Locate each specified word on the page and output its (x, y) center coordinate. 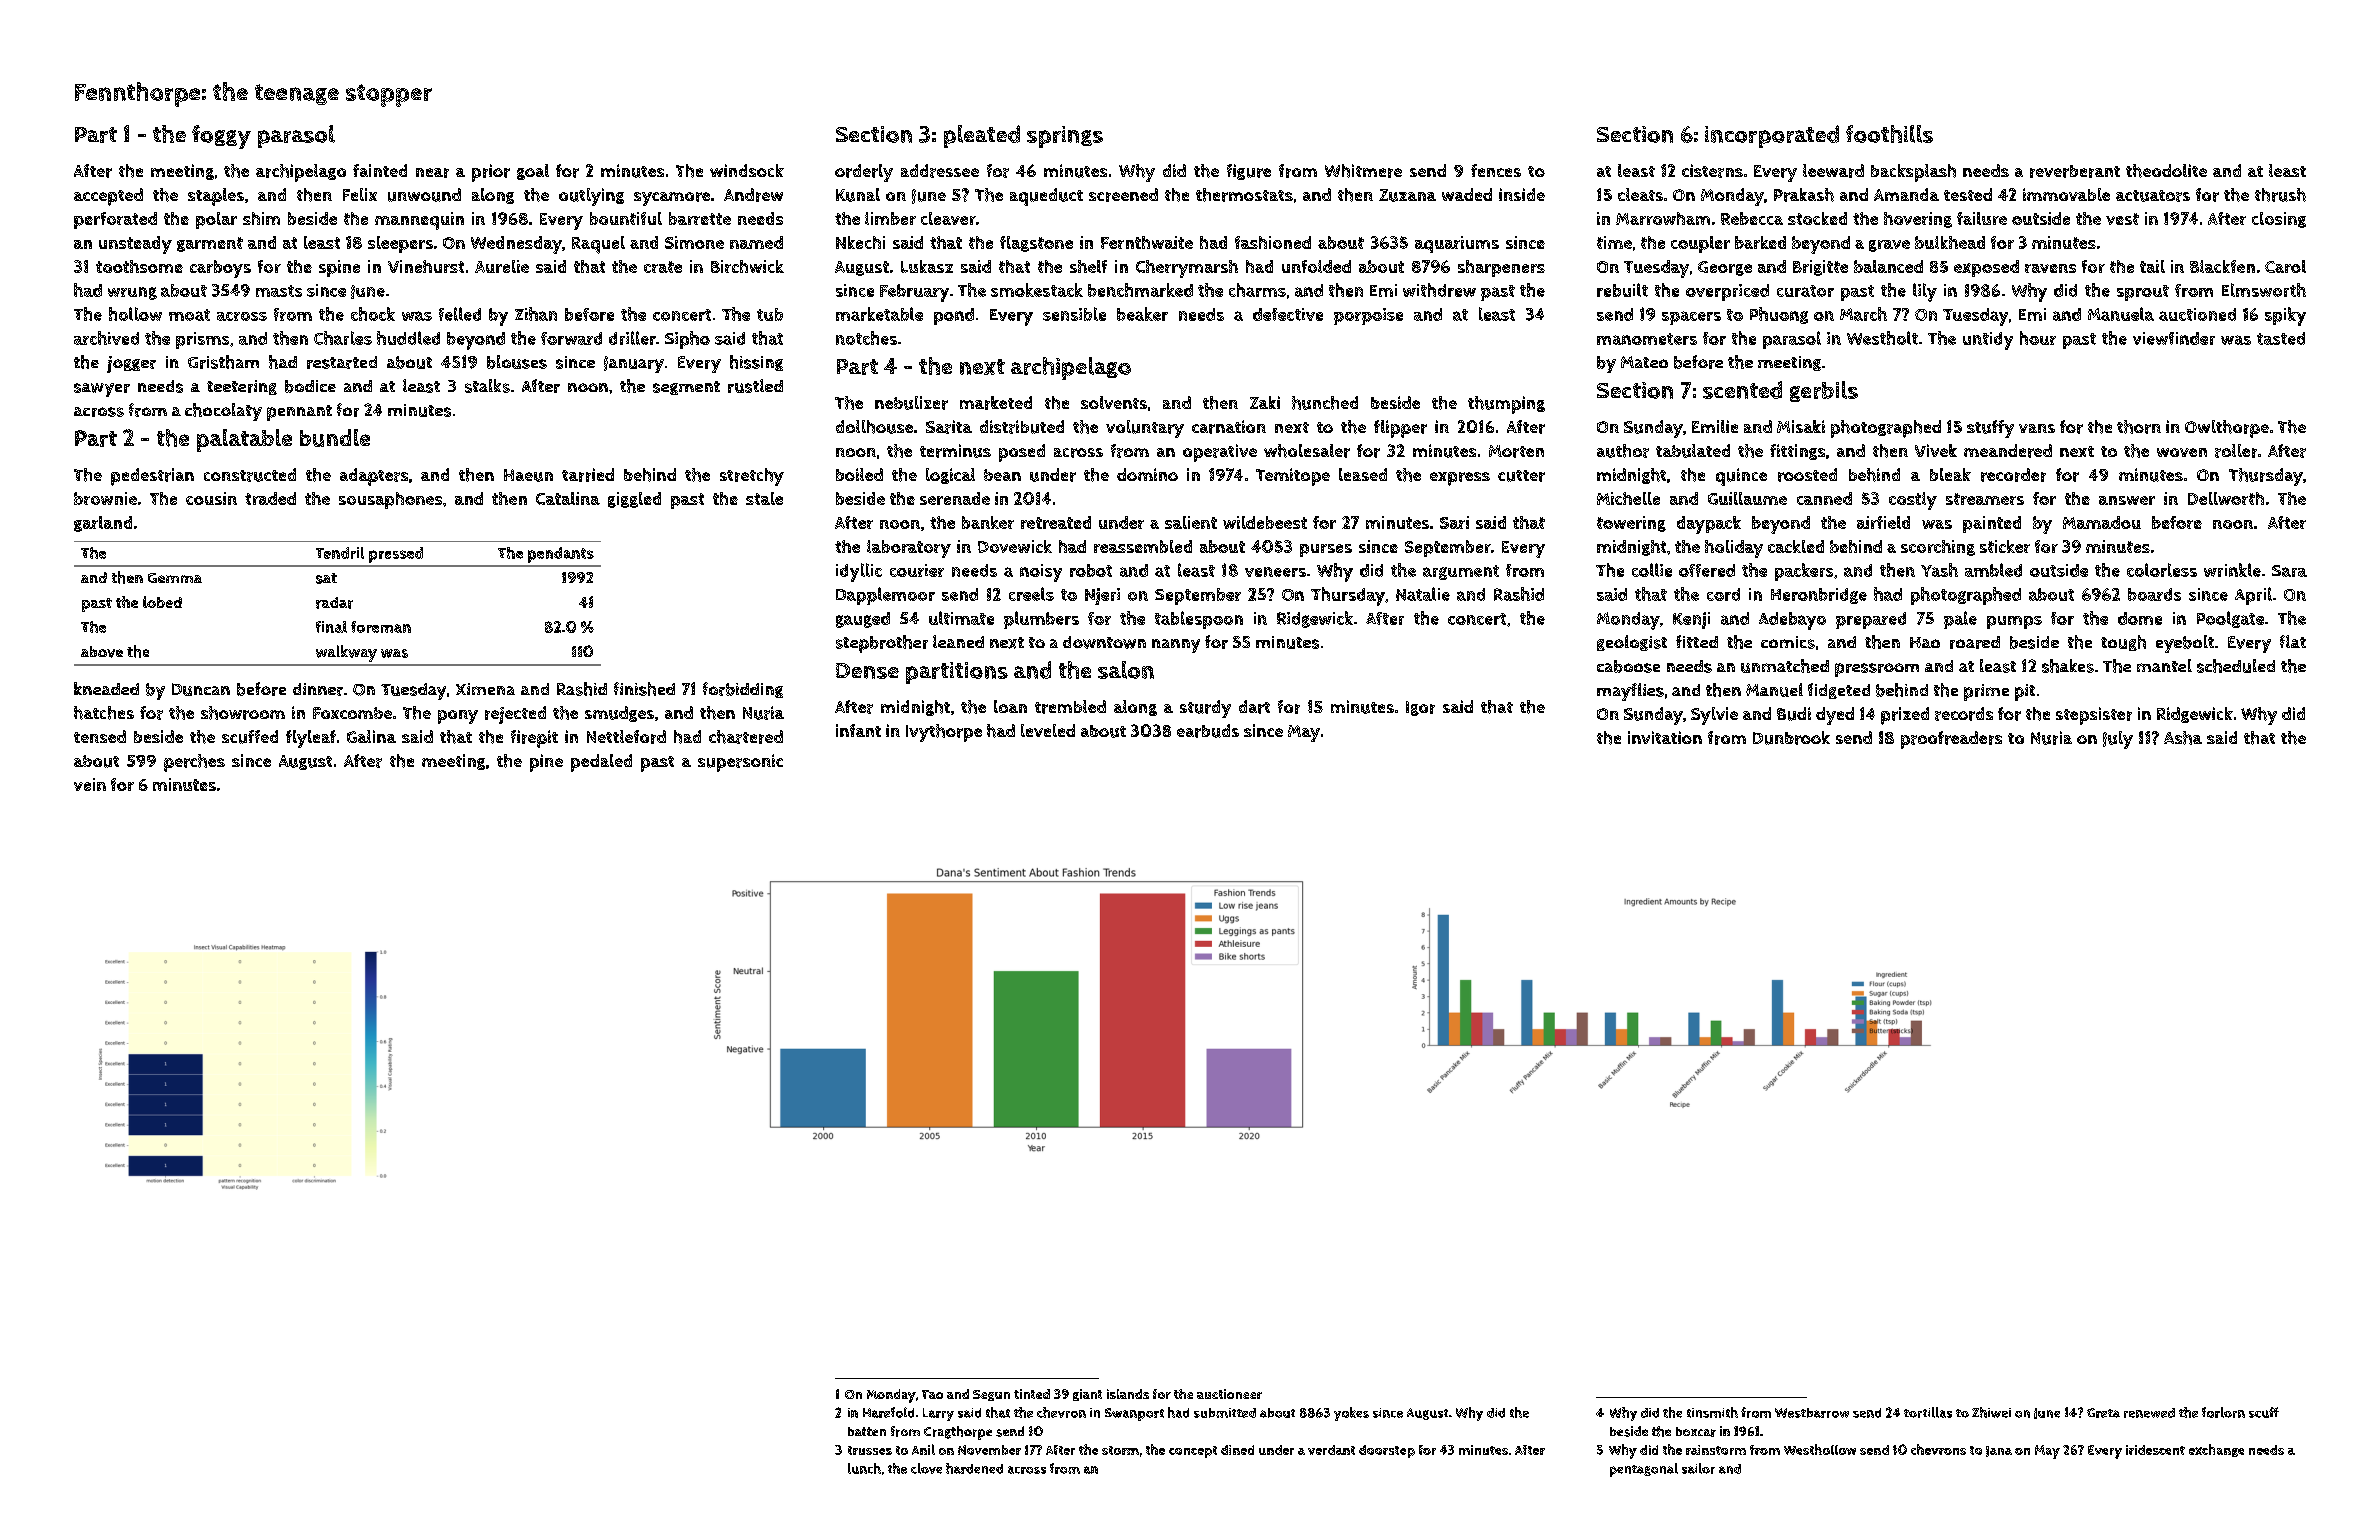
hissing (756, 363)
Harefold (888, 1412)
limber (890, 218)
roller (2236, 451)
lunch (864, 1468)
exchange (2216, 1450)
